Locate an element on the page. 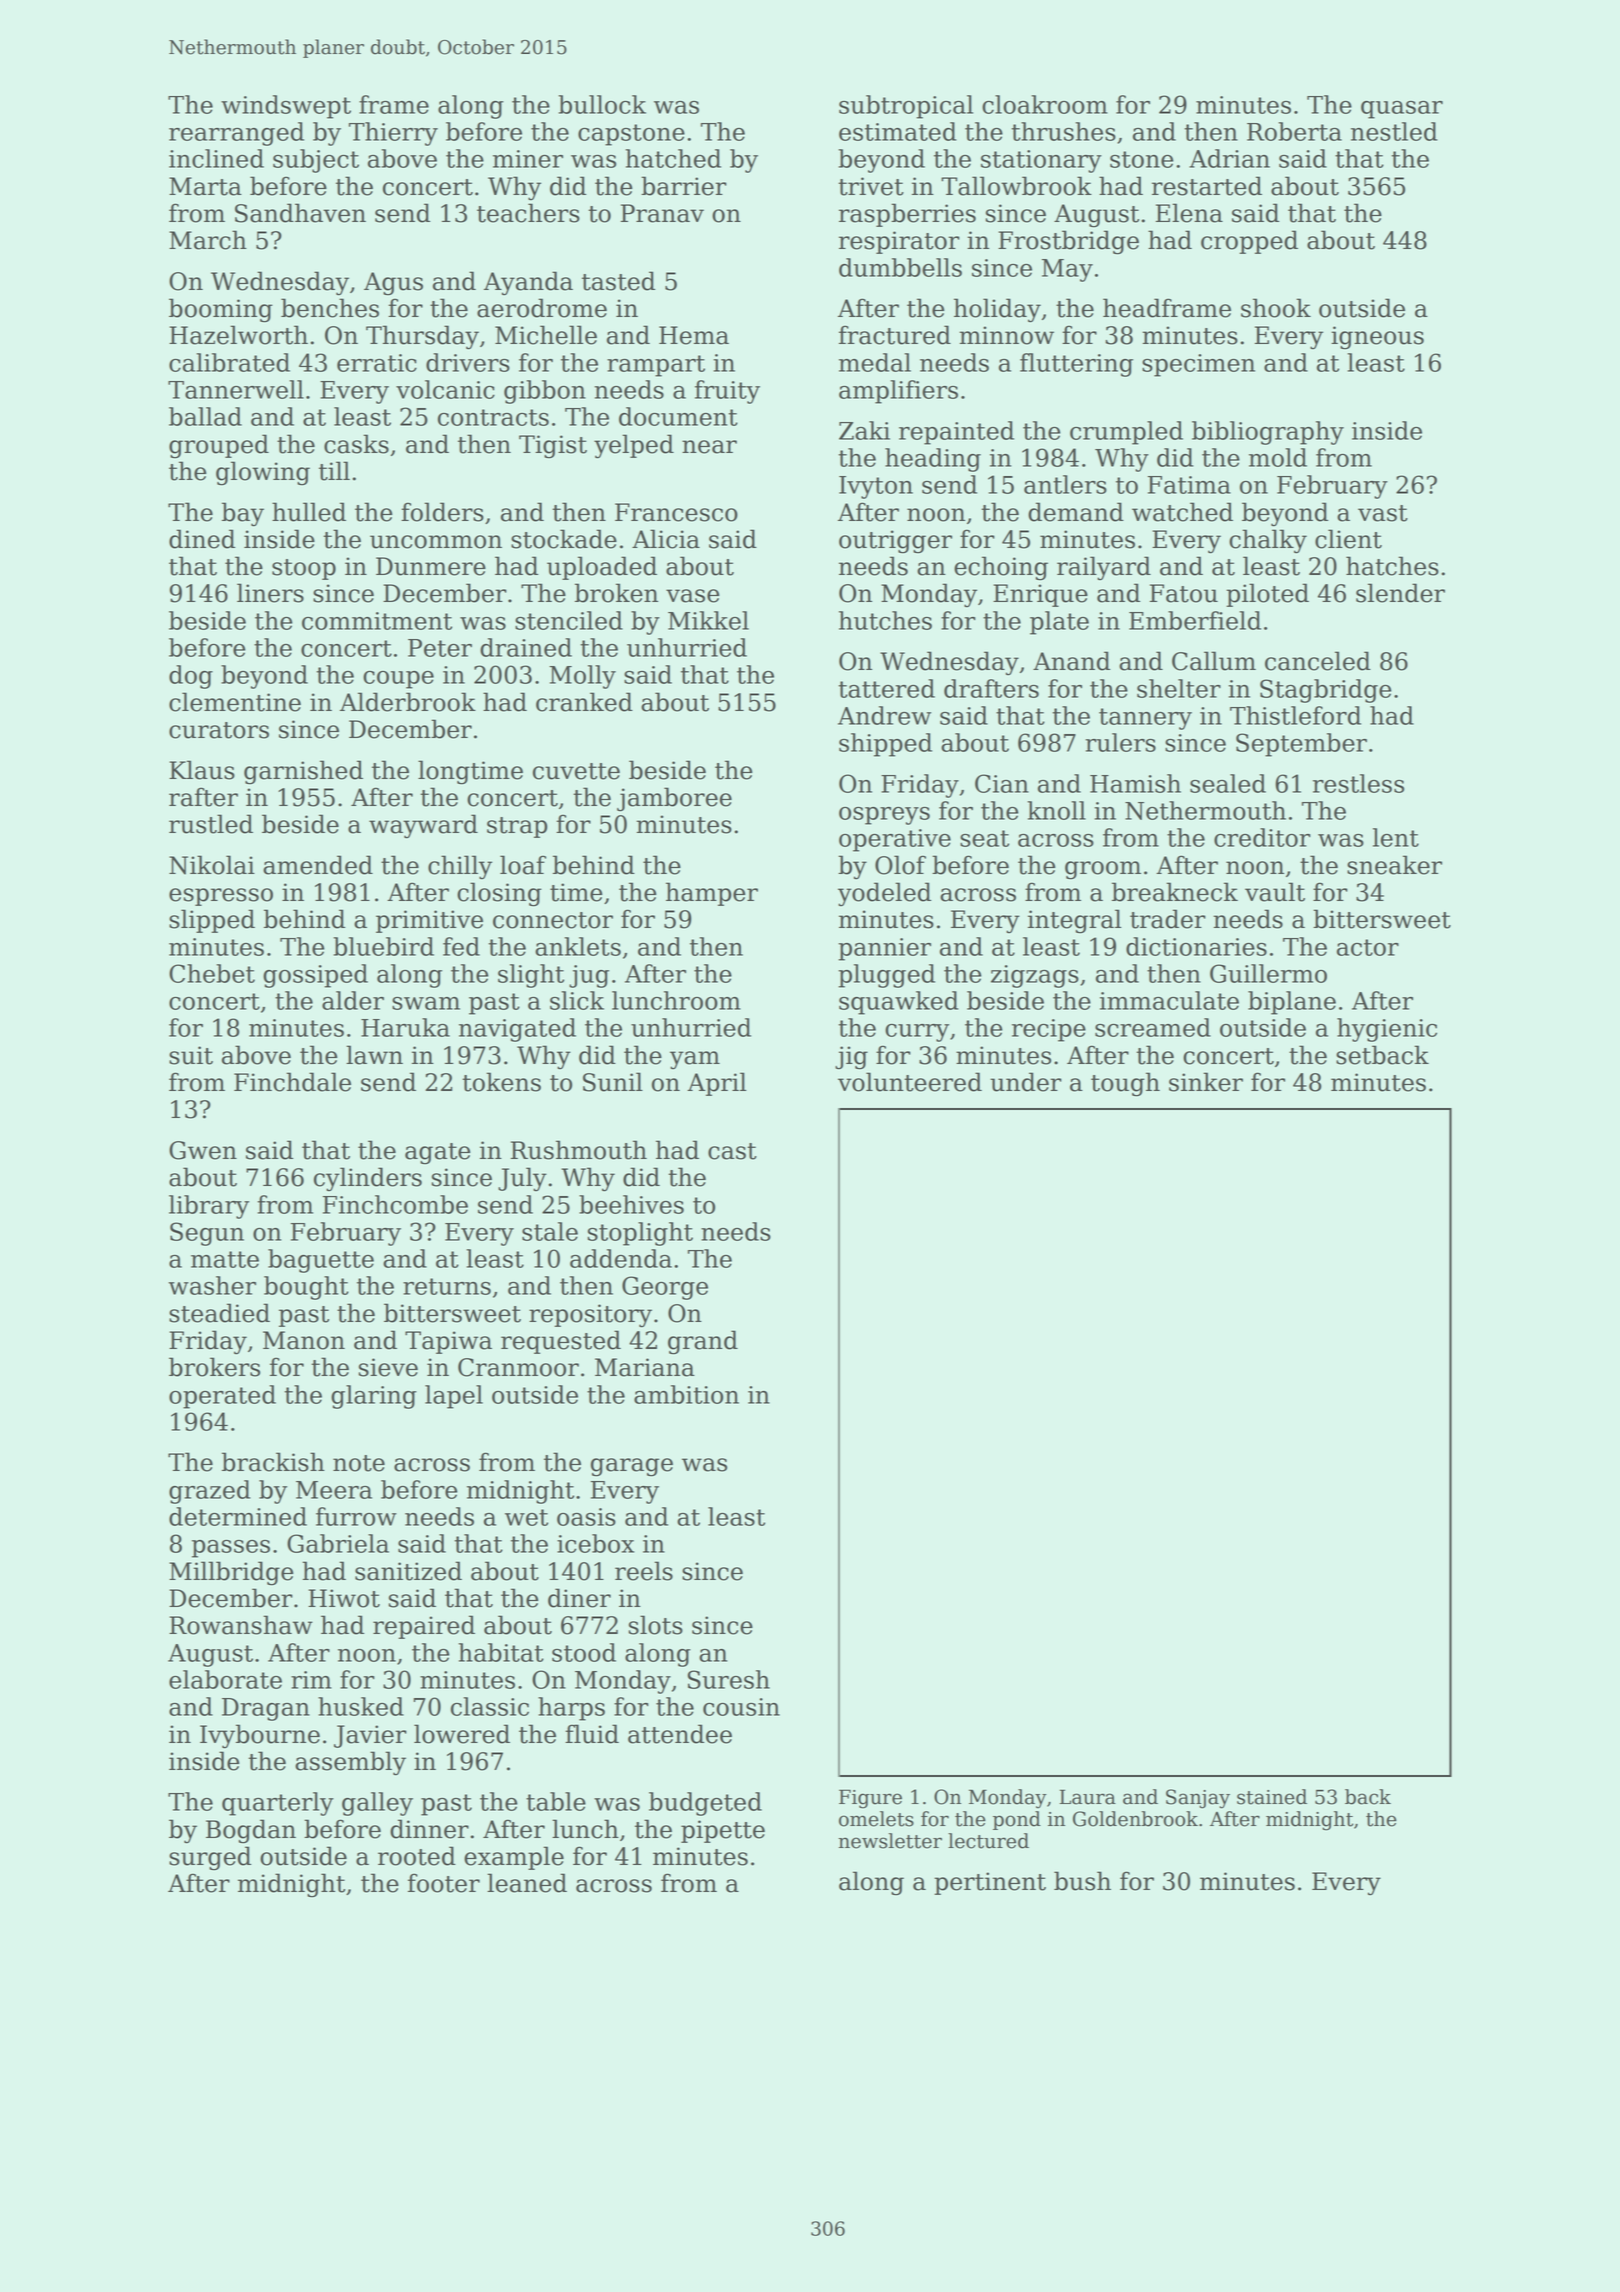  vase is located at coordinates (692, 596).
